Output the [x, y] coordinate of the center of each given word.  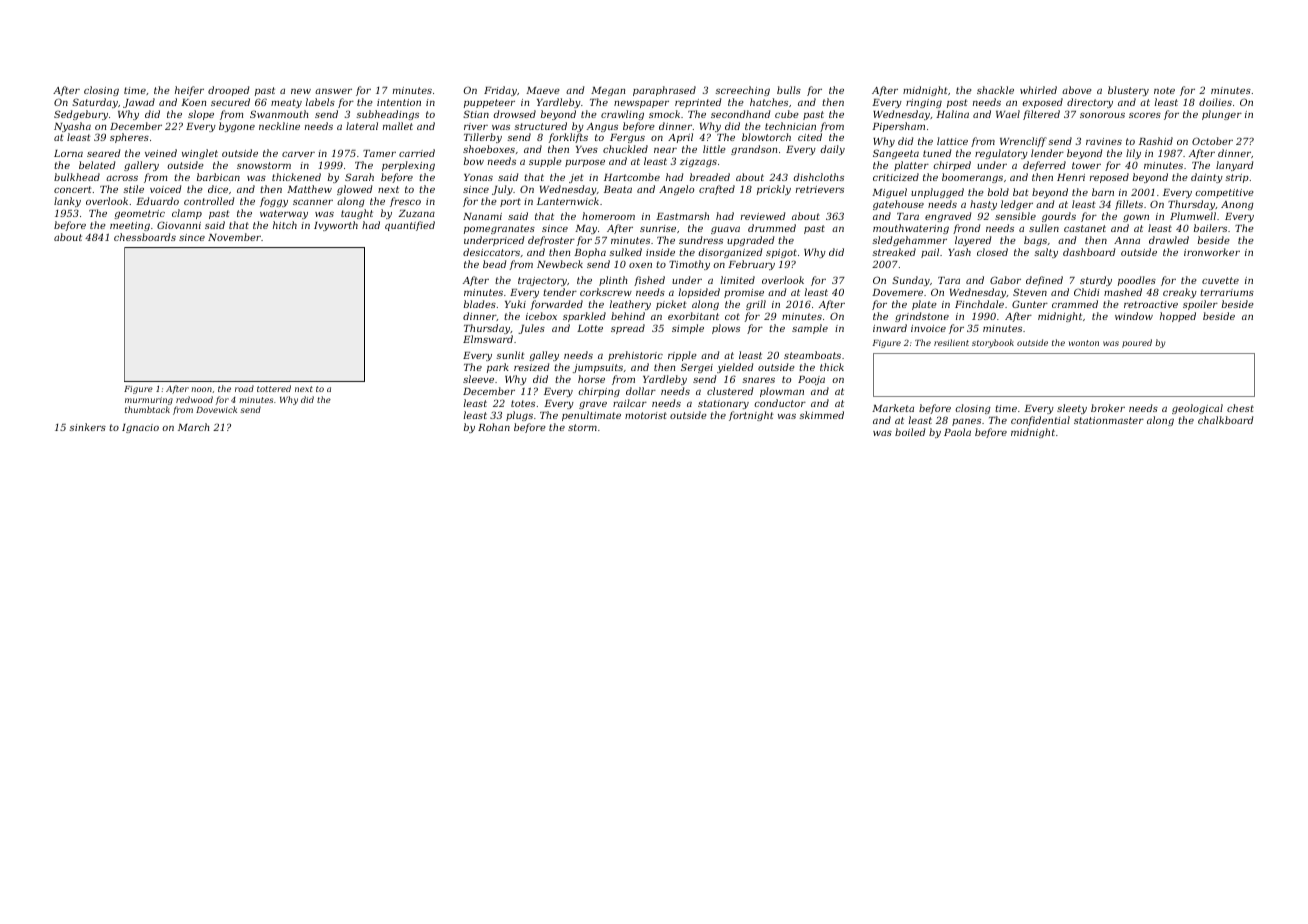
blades [480, 304]
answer [333, 91]
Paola [957, 432]
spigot [781, 253]
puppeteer [489, 103]
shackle [995, 90]
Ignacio [140, 428]
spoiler [1200, 305]
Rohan [494, 427]
